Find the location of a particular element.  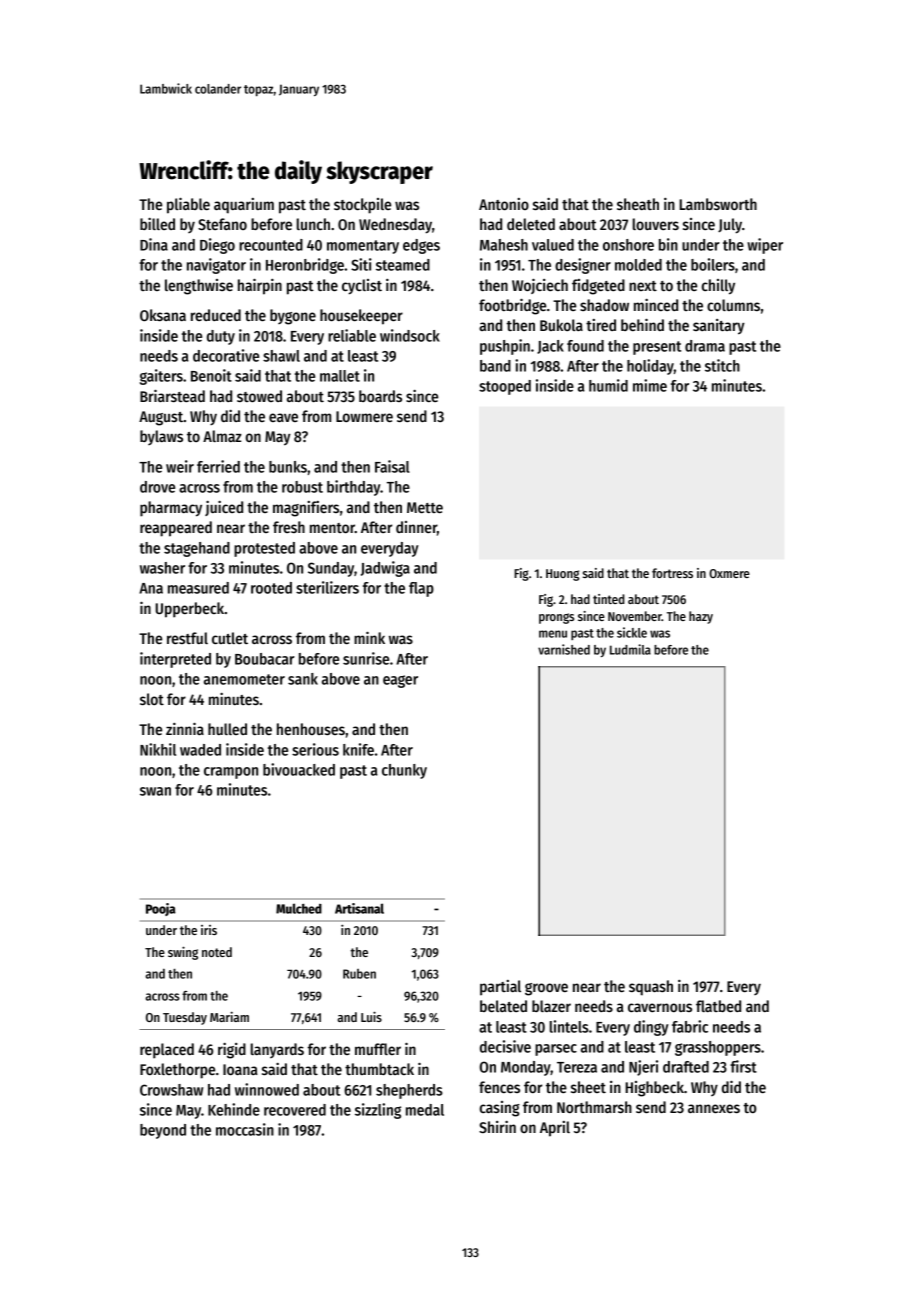

Benoit is located at coordinates (211, 375).
